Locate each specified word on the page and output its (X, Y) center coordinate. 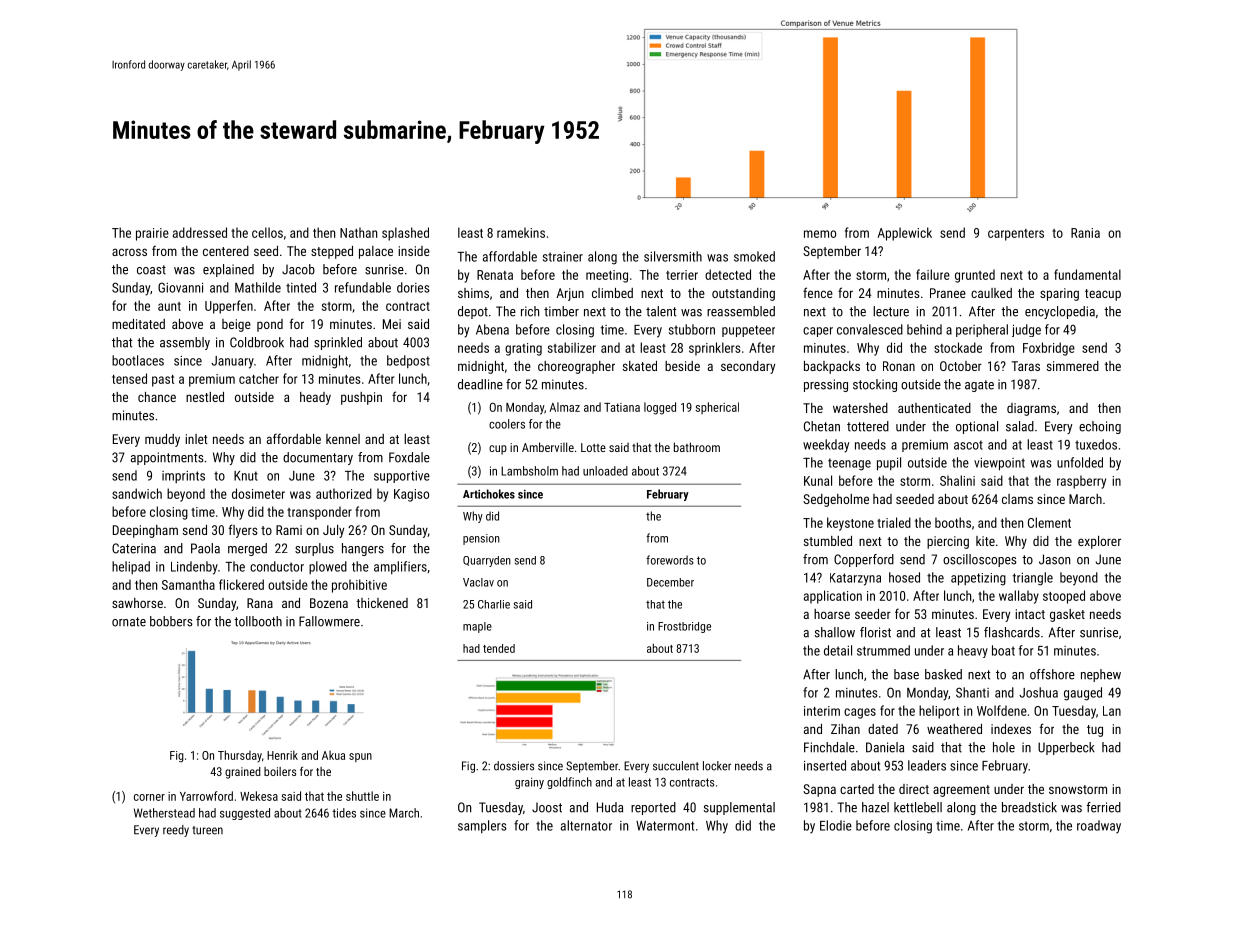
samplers (482, 826)
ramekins (521, 232)
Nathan (358, 232)
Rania (1085, 233)
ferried (1103, 807)
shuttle (362, 796)
